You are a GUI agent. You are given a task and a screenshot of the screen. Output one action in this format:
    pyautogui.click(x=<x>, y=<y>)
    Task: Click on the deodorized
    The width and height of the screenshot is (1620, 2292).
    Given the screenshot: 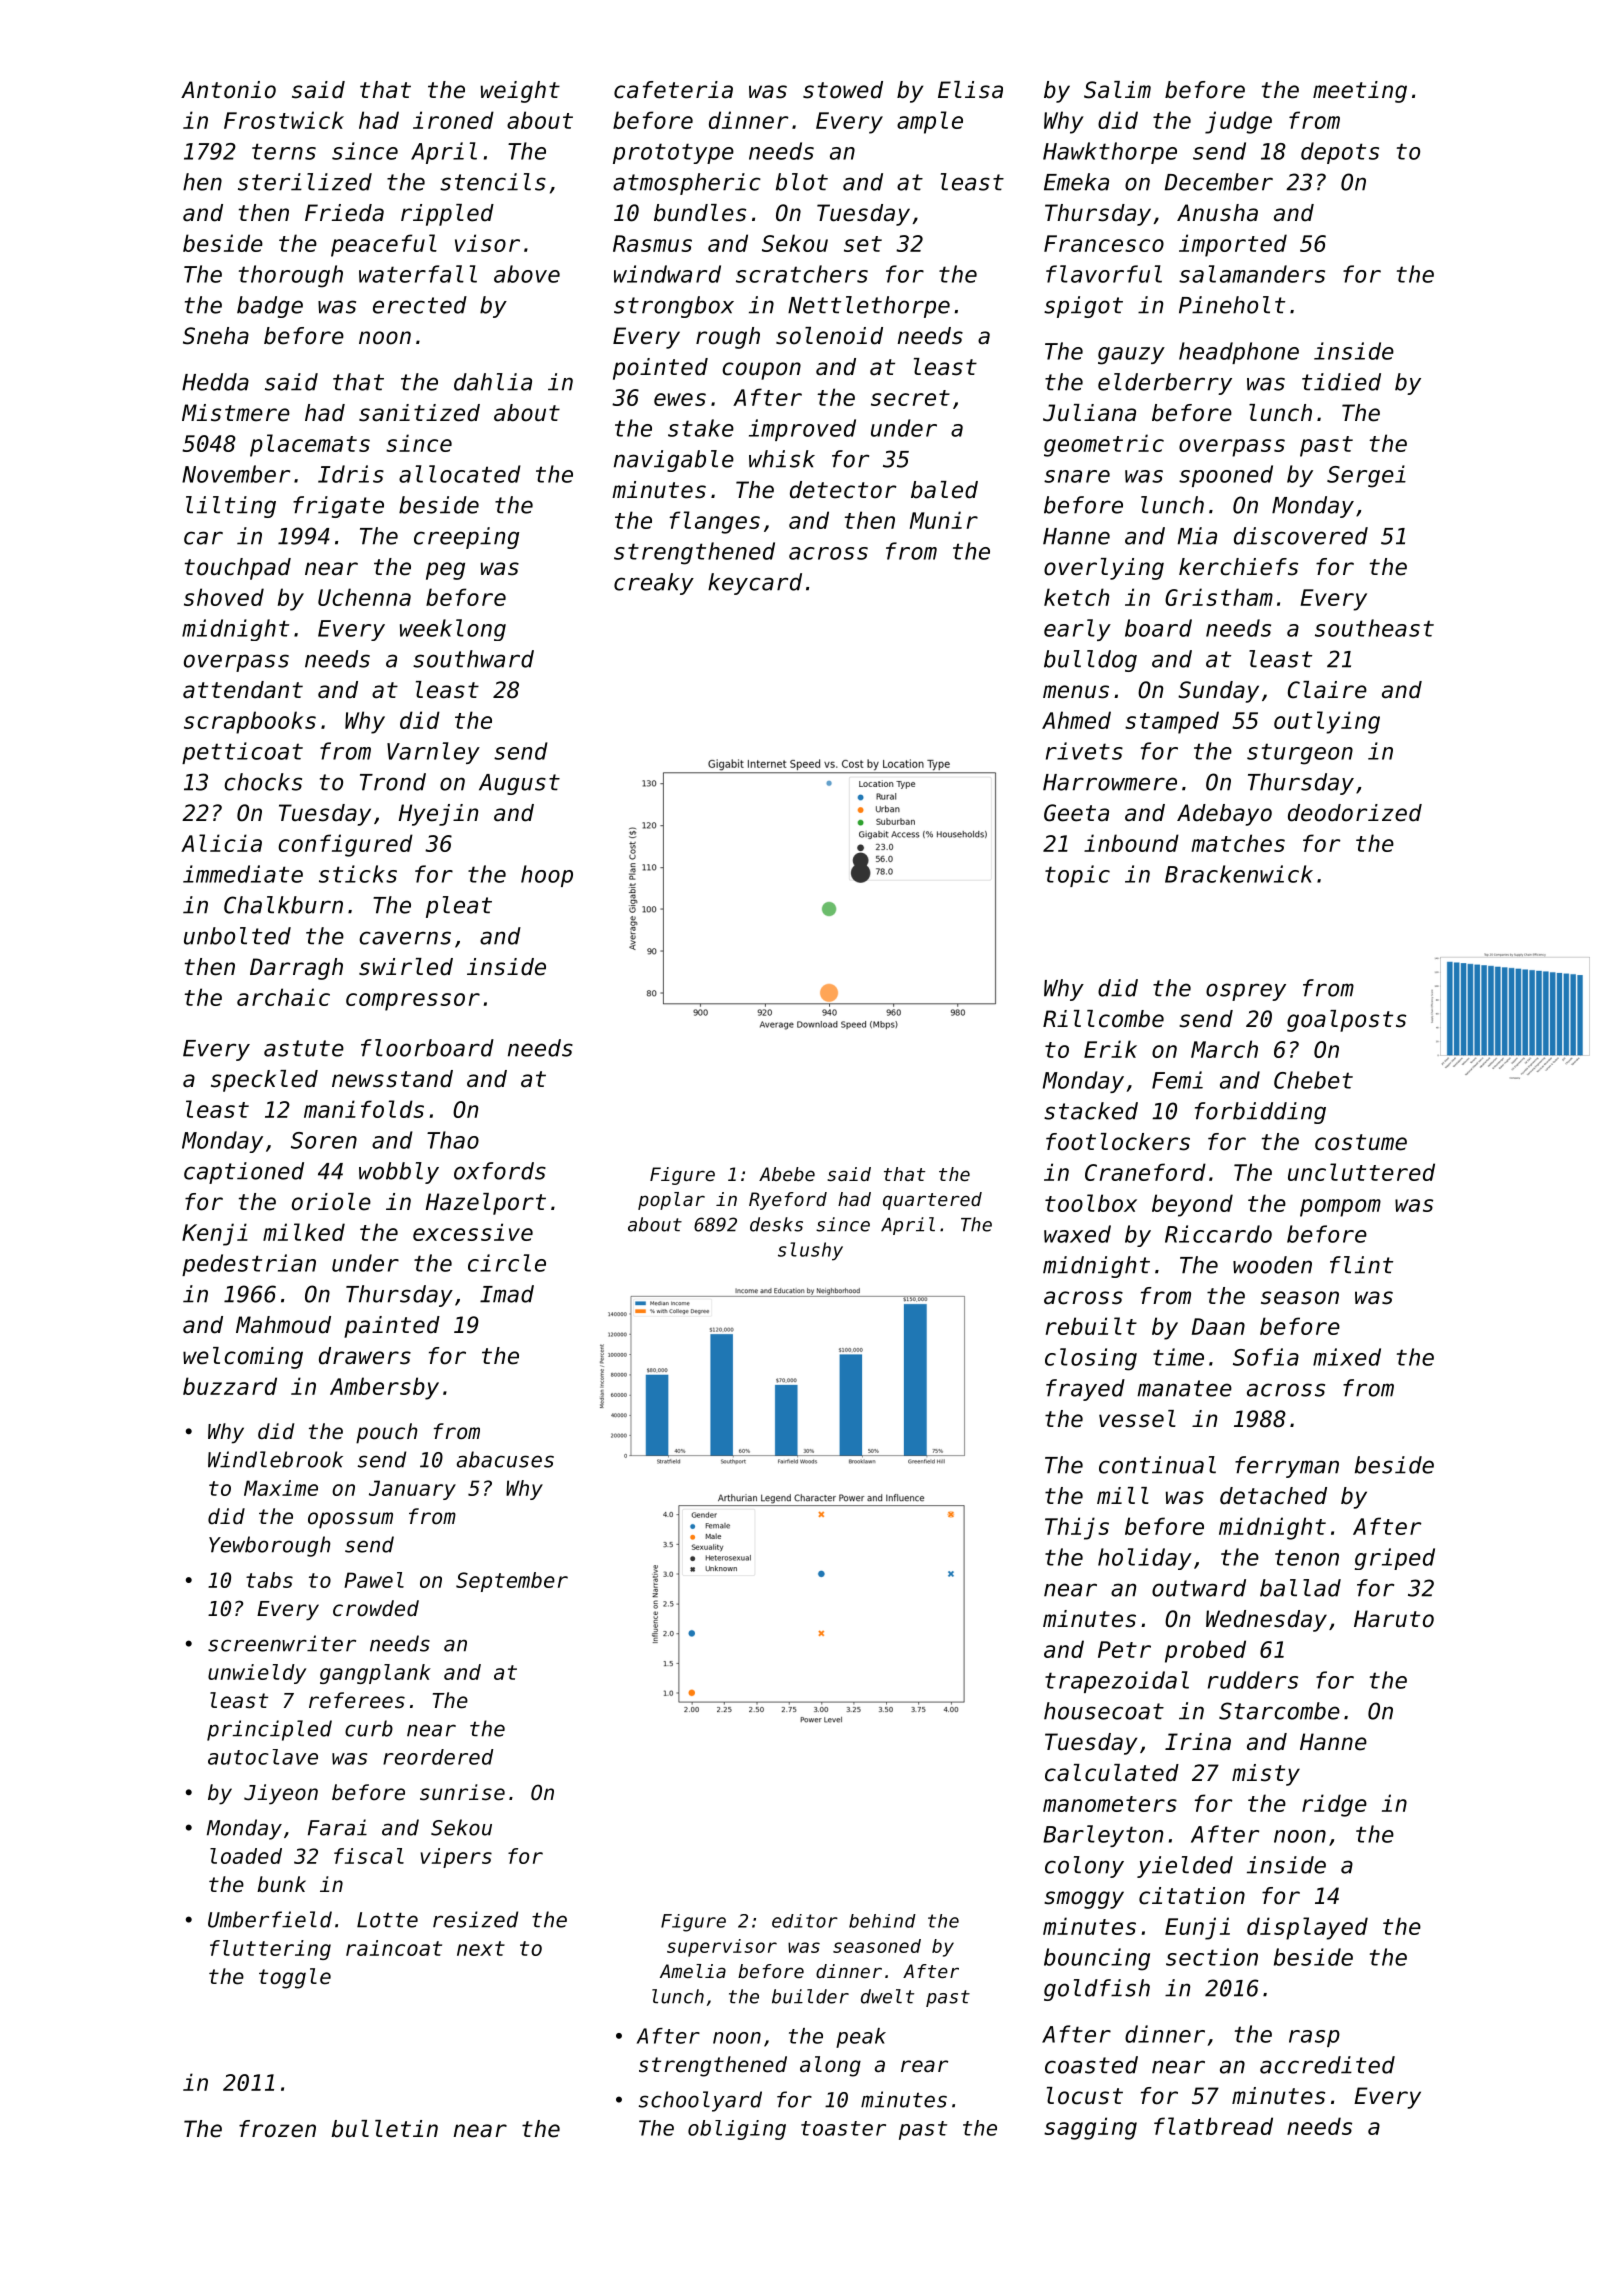 What is the action you would take?
    pyautogui.click(x=1355, y=813)
